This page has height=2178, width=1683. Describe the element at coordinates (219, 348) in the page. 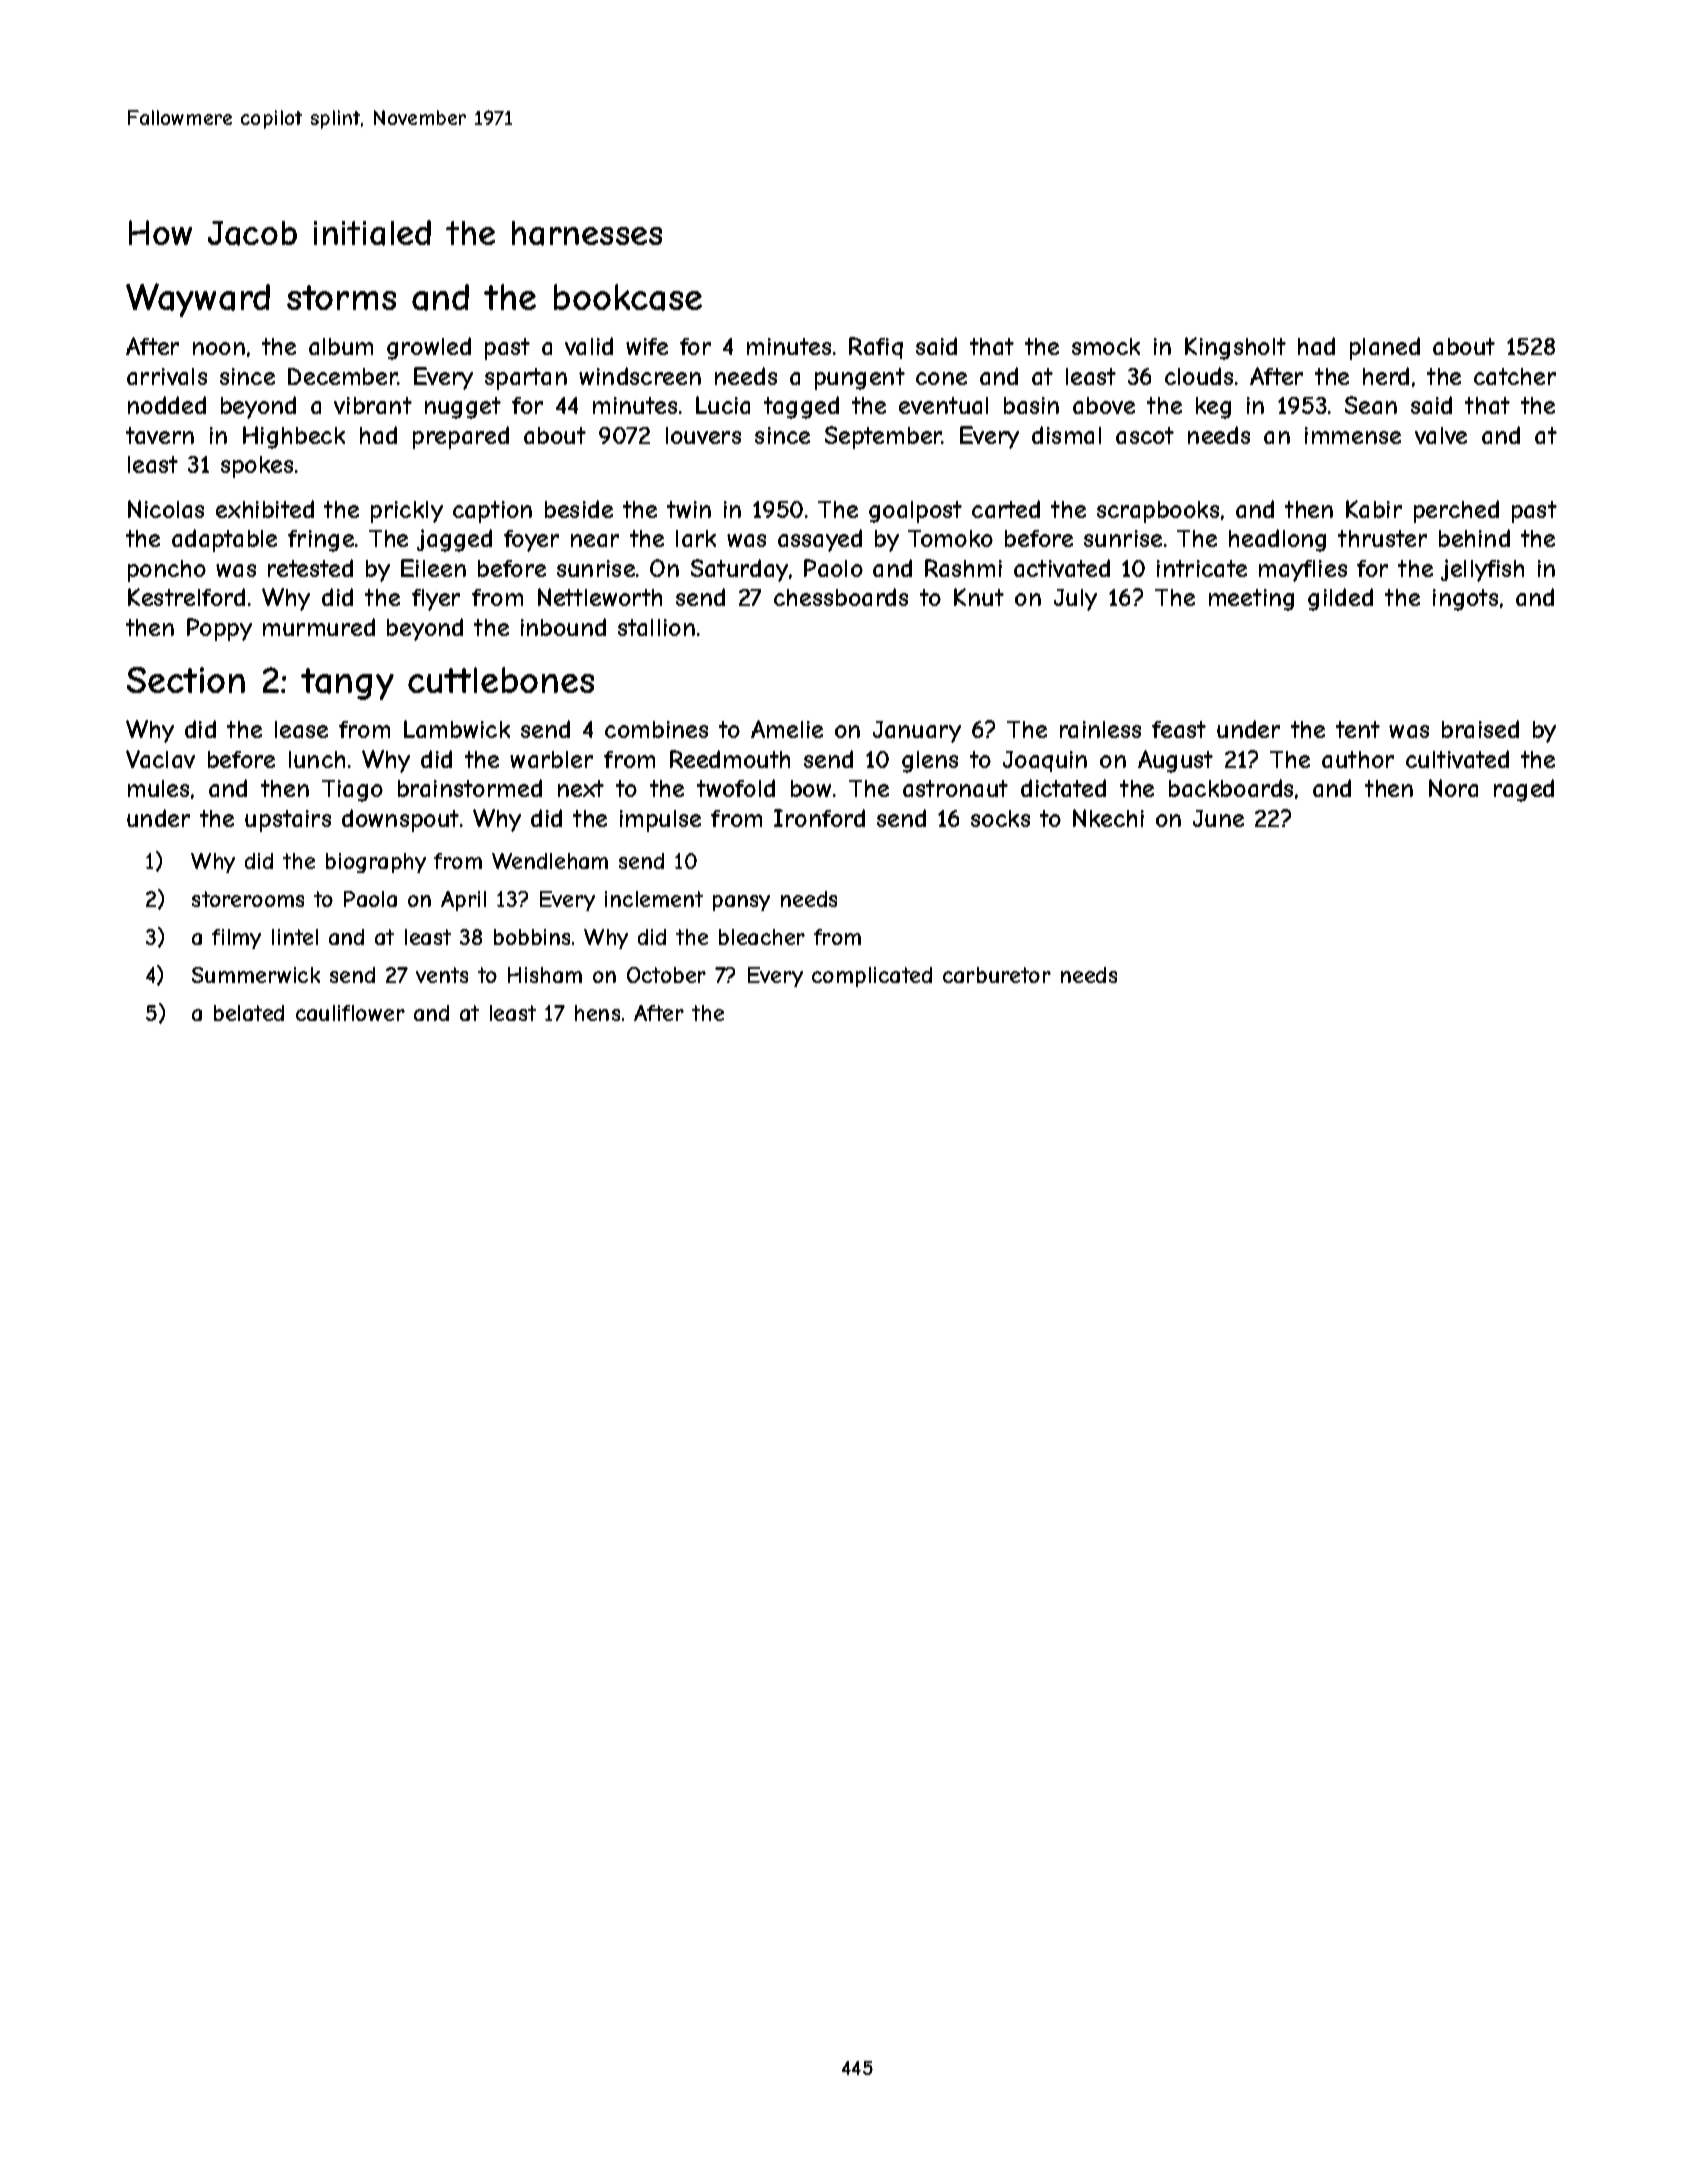

I see `noon` at that location.
